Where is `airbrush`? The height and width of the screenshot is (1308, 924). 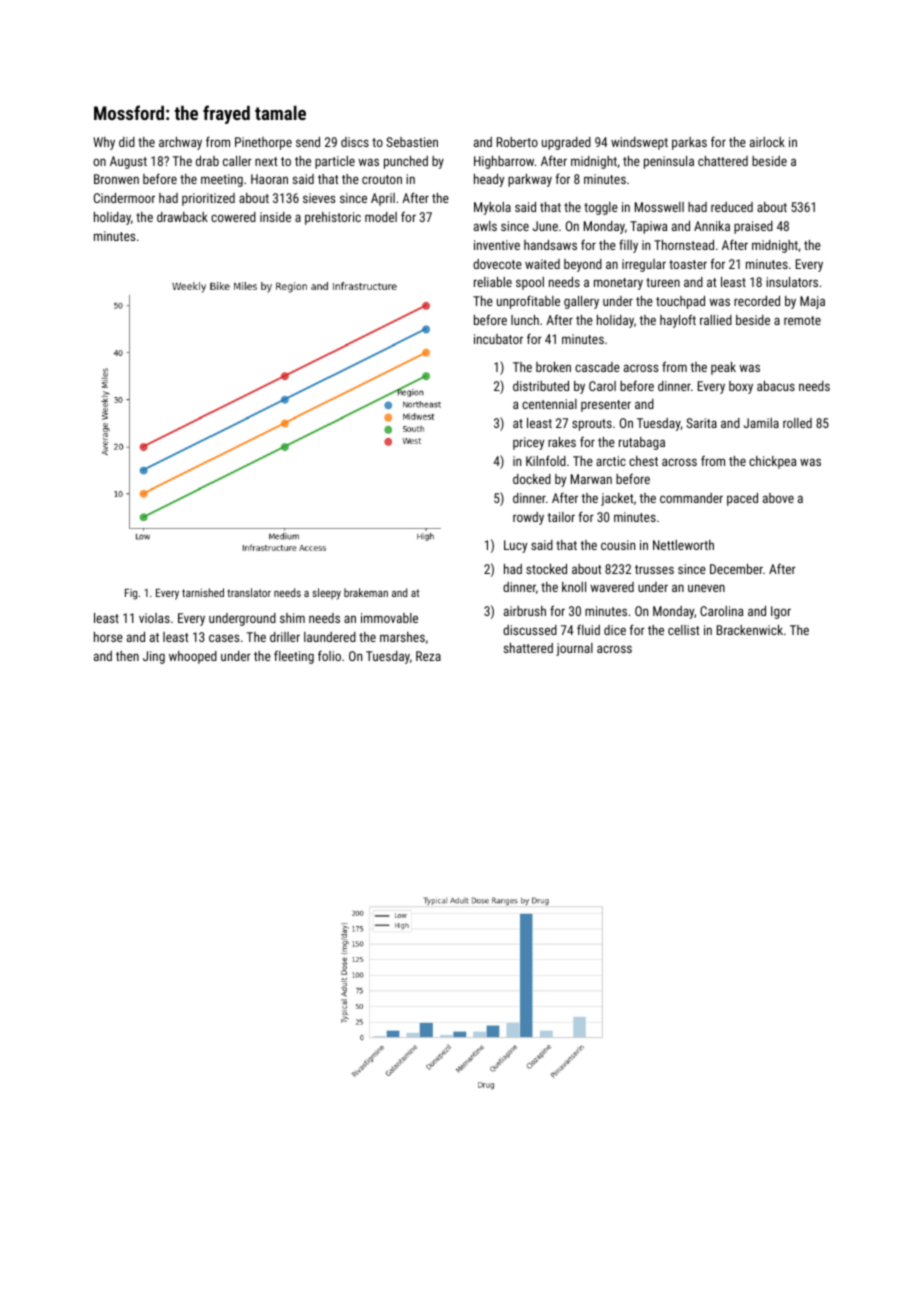 airbrush is located at coordinates (525, 611).
